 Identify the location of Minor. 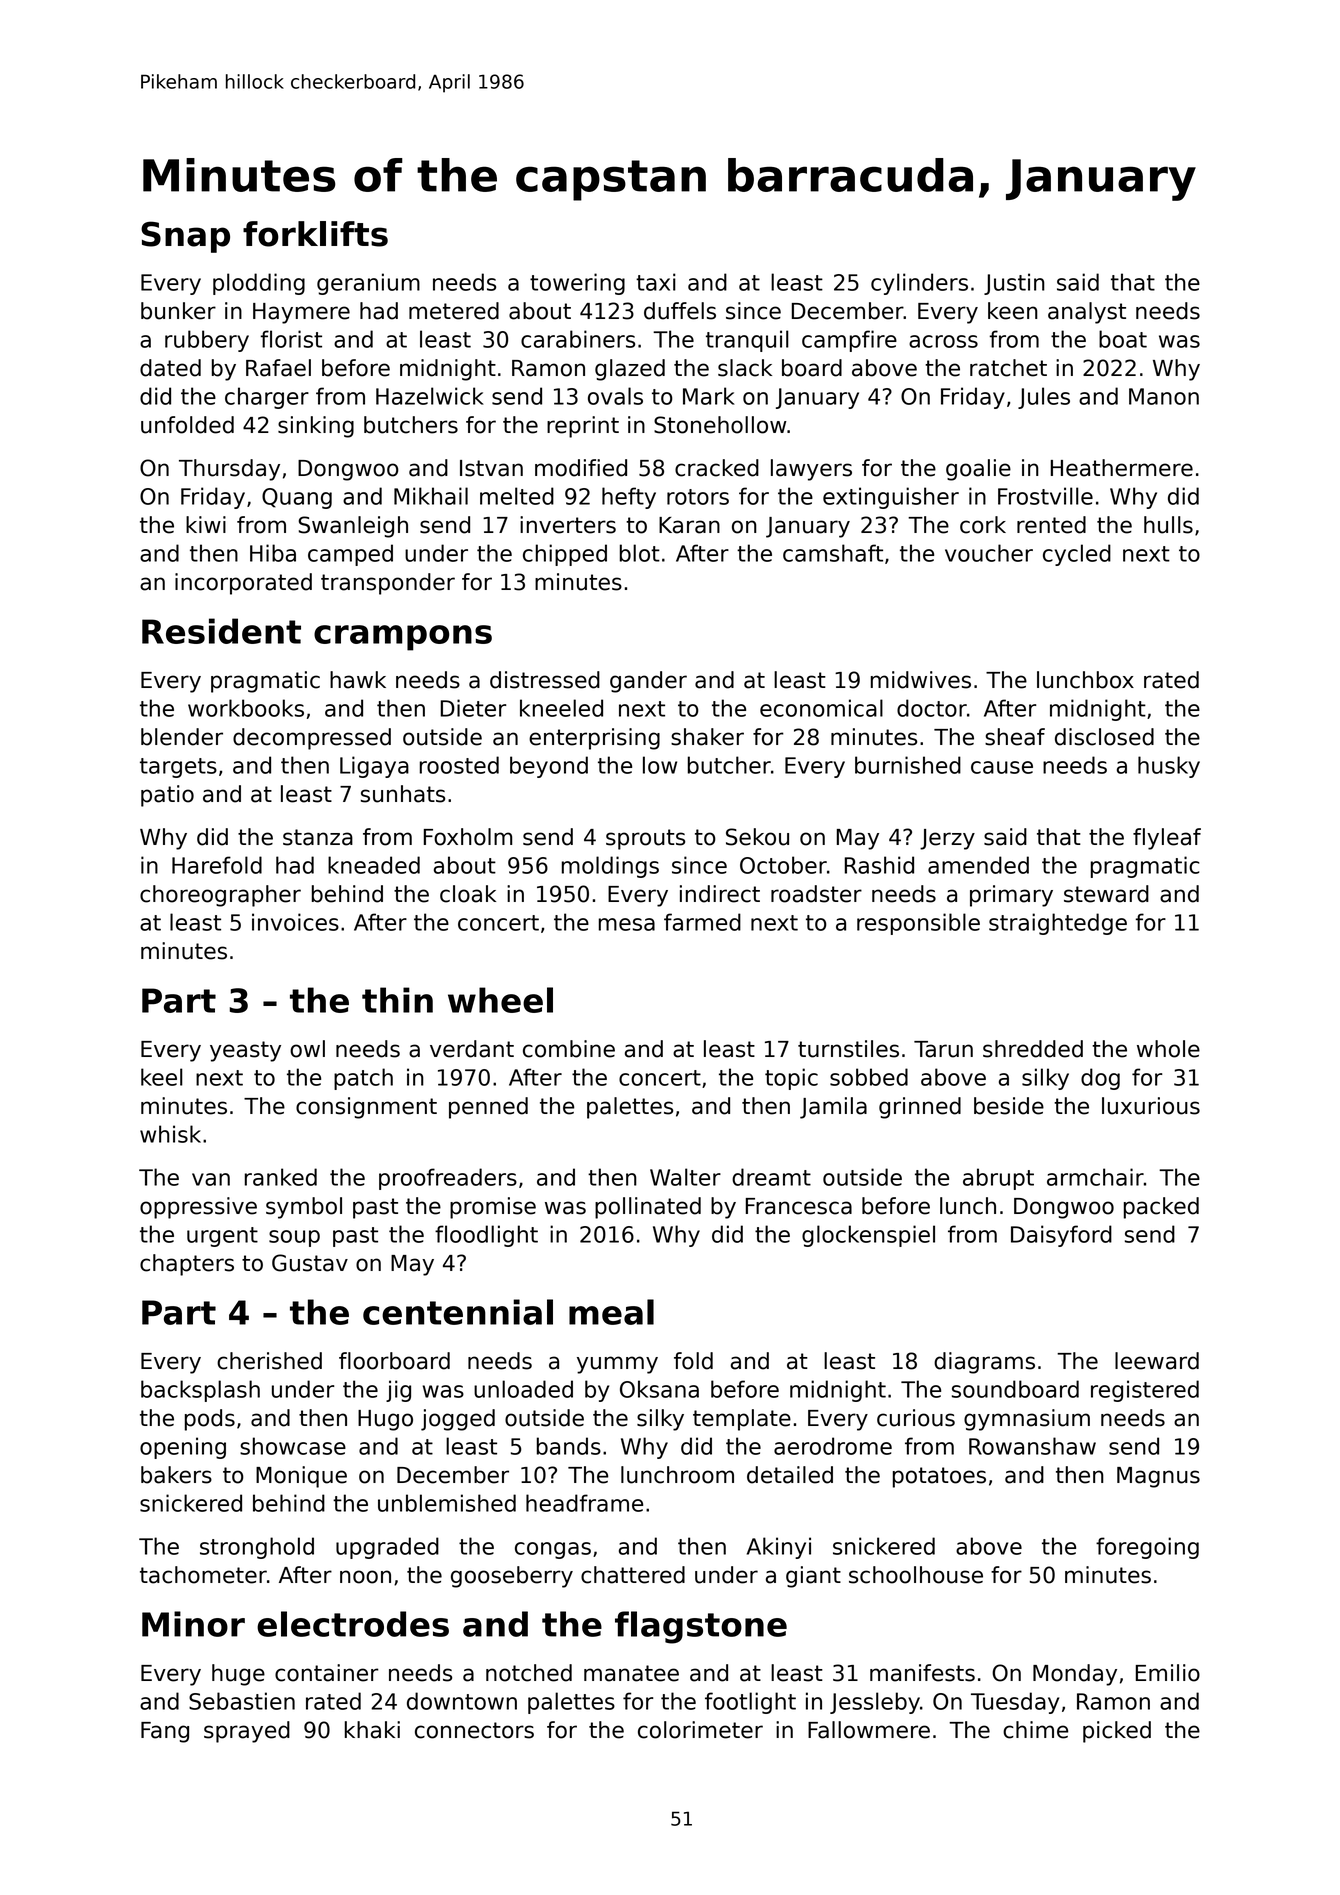
(193, 1624).
